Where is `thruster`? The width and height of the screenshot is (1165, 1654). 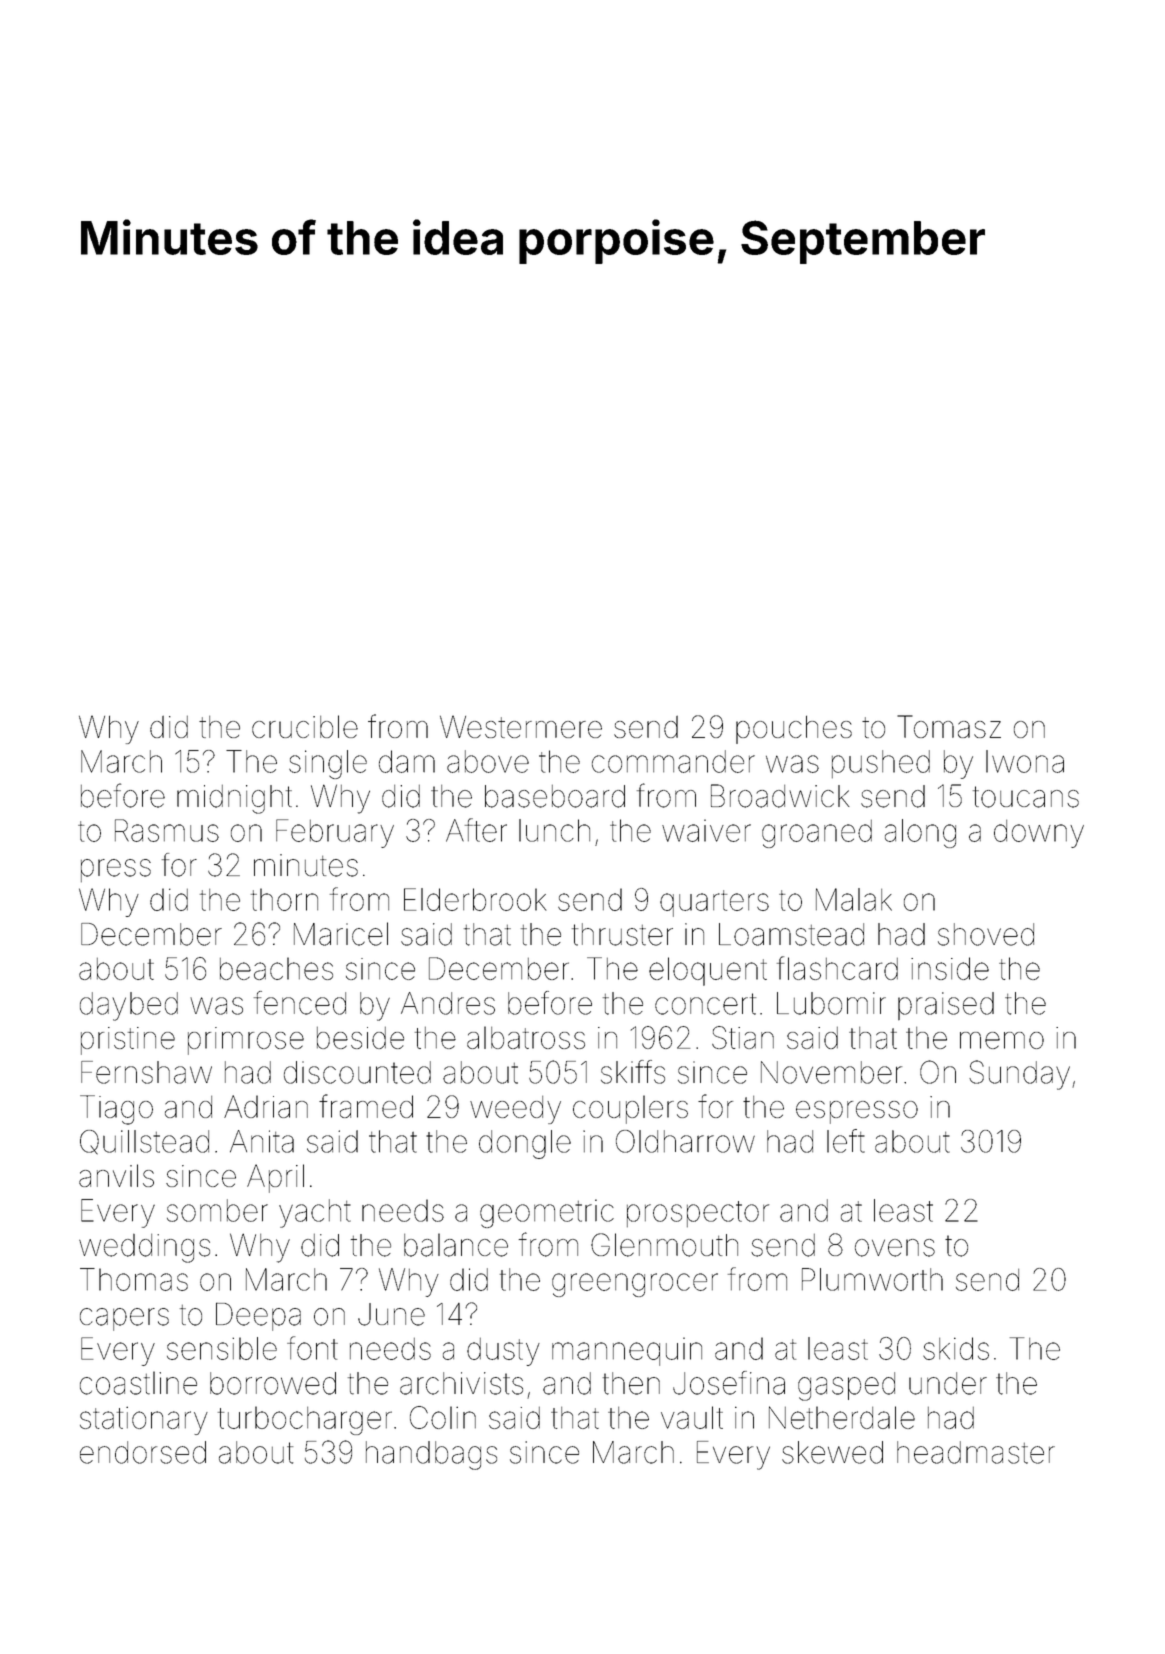
thruster is located at coordinates (622, 934).
